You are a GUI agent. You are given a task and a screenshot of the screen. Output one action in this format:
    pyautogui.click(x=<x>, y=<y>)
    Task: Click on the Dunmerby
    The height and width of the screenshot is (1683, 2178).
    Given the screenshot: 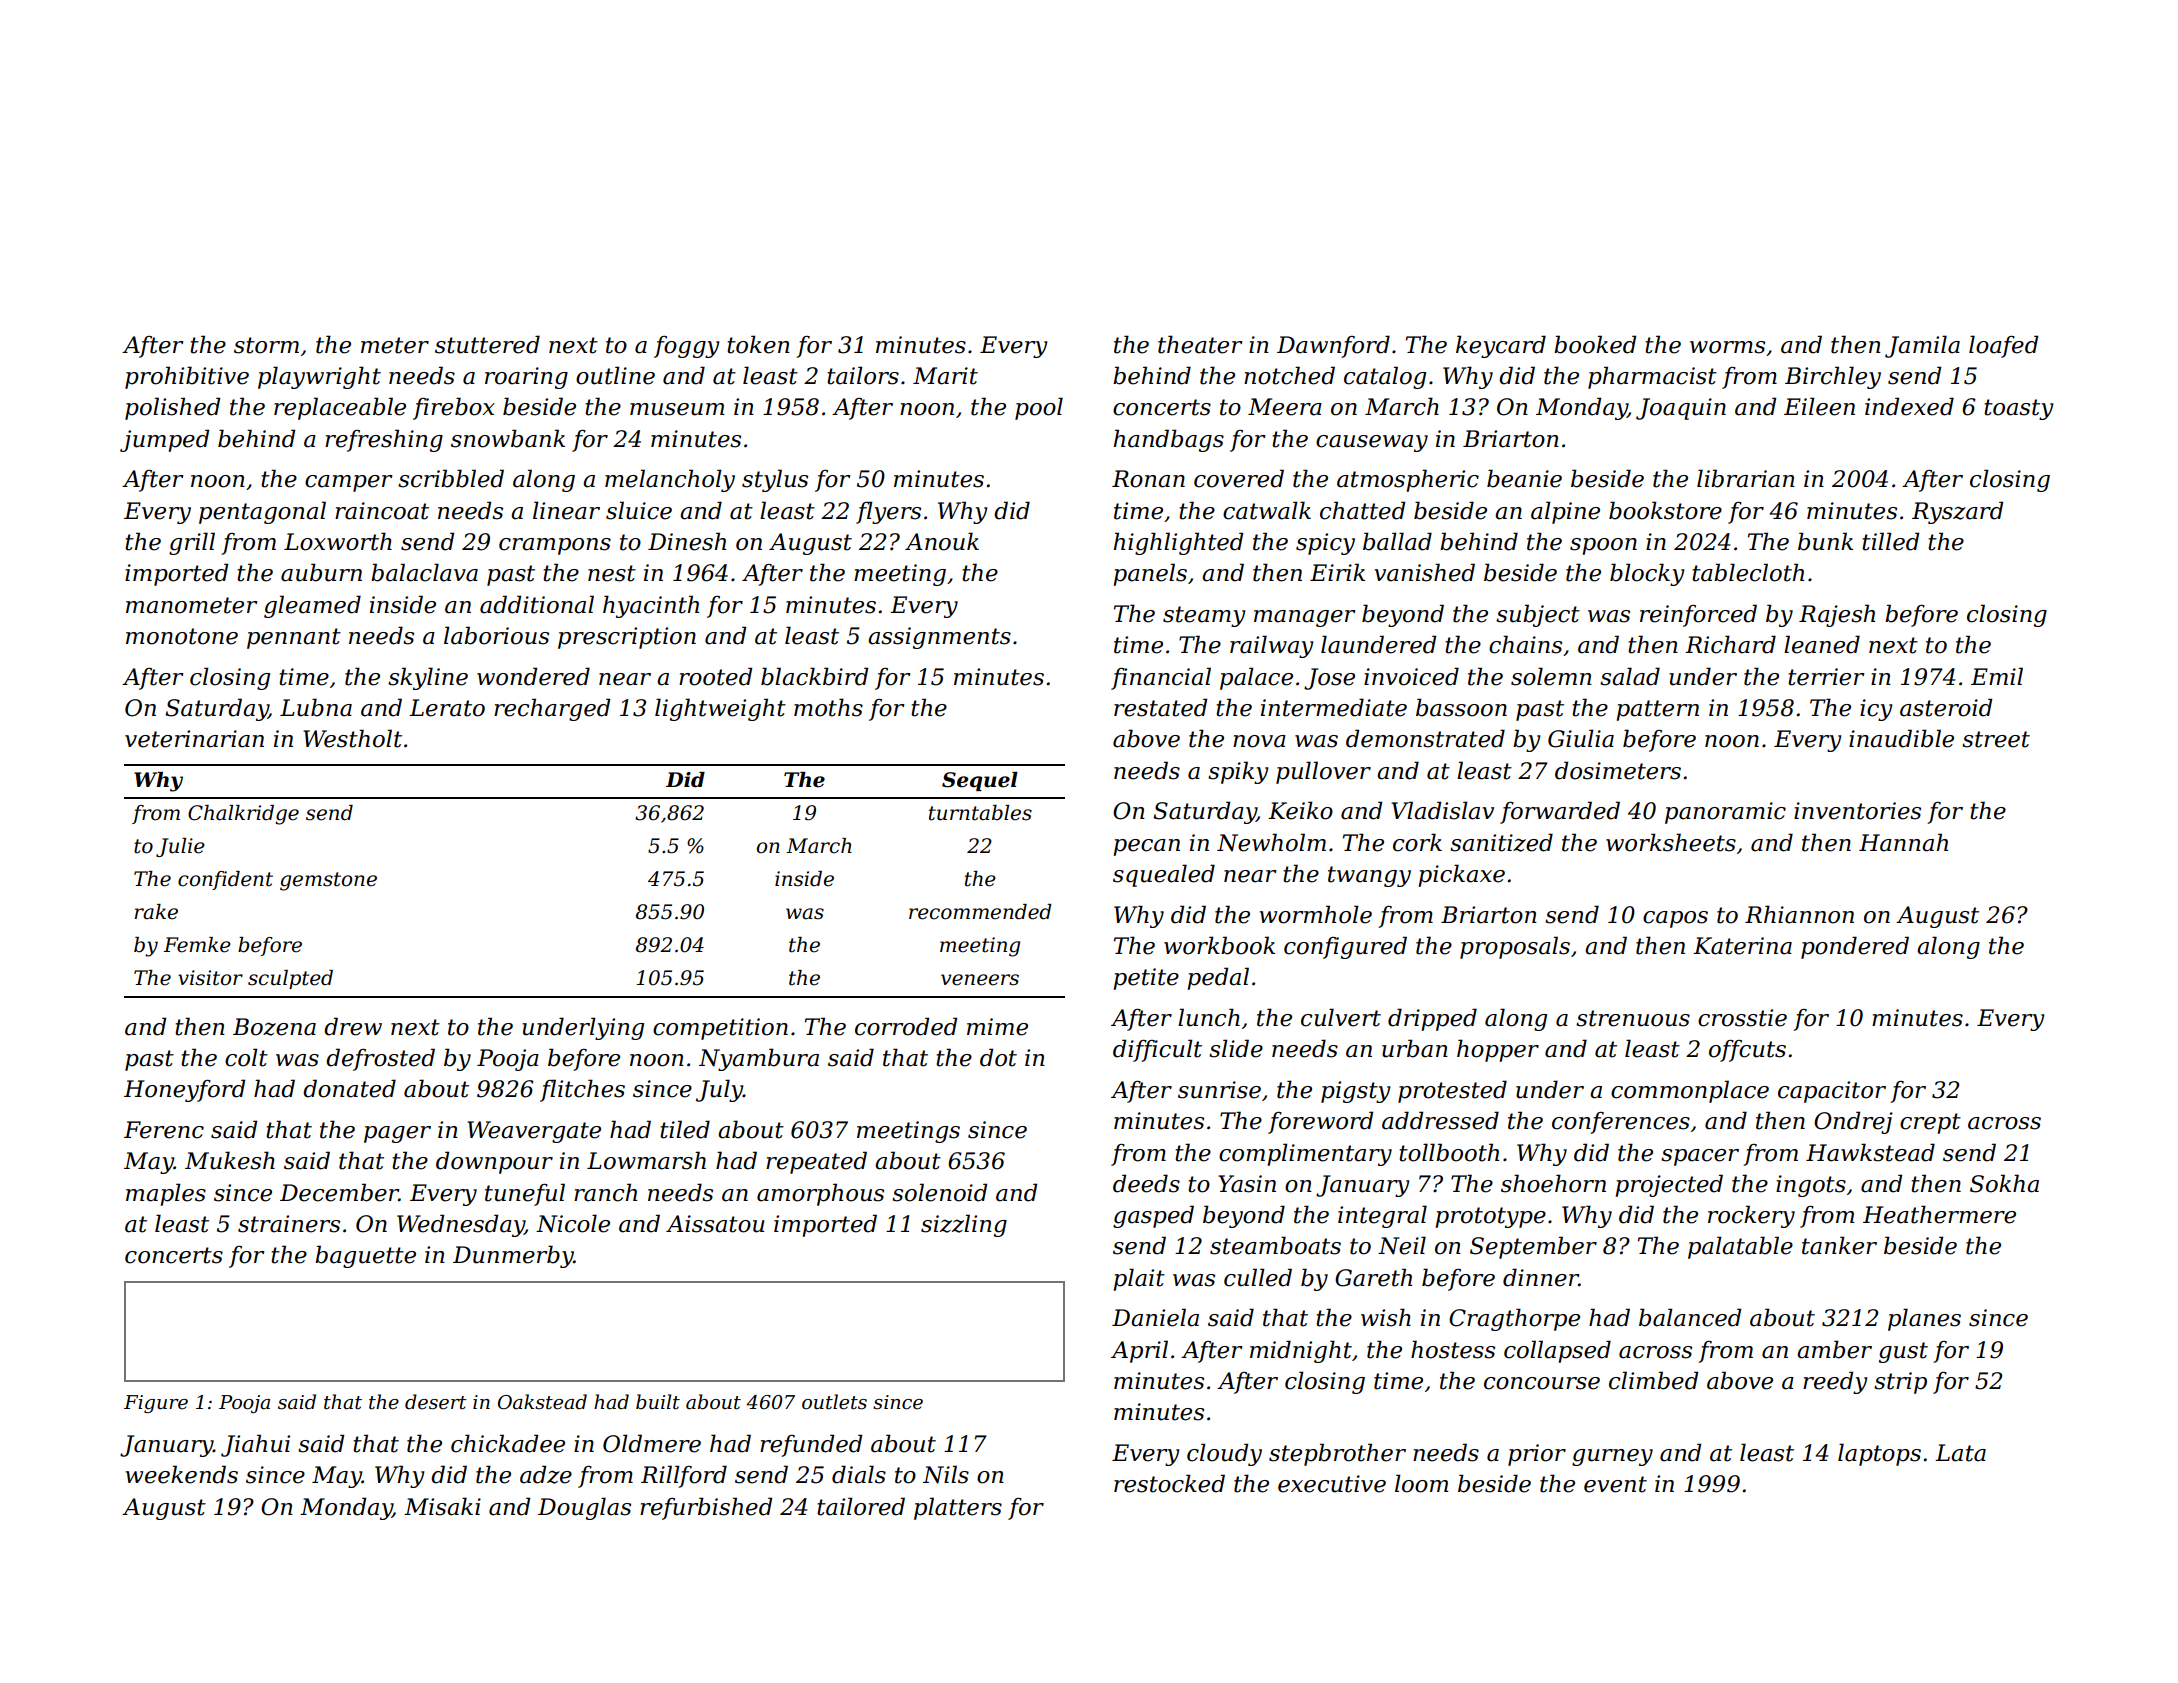 What is the action you would take?
    pyautogui.click(x=513, y=1256)
